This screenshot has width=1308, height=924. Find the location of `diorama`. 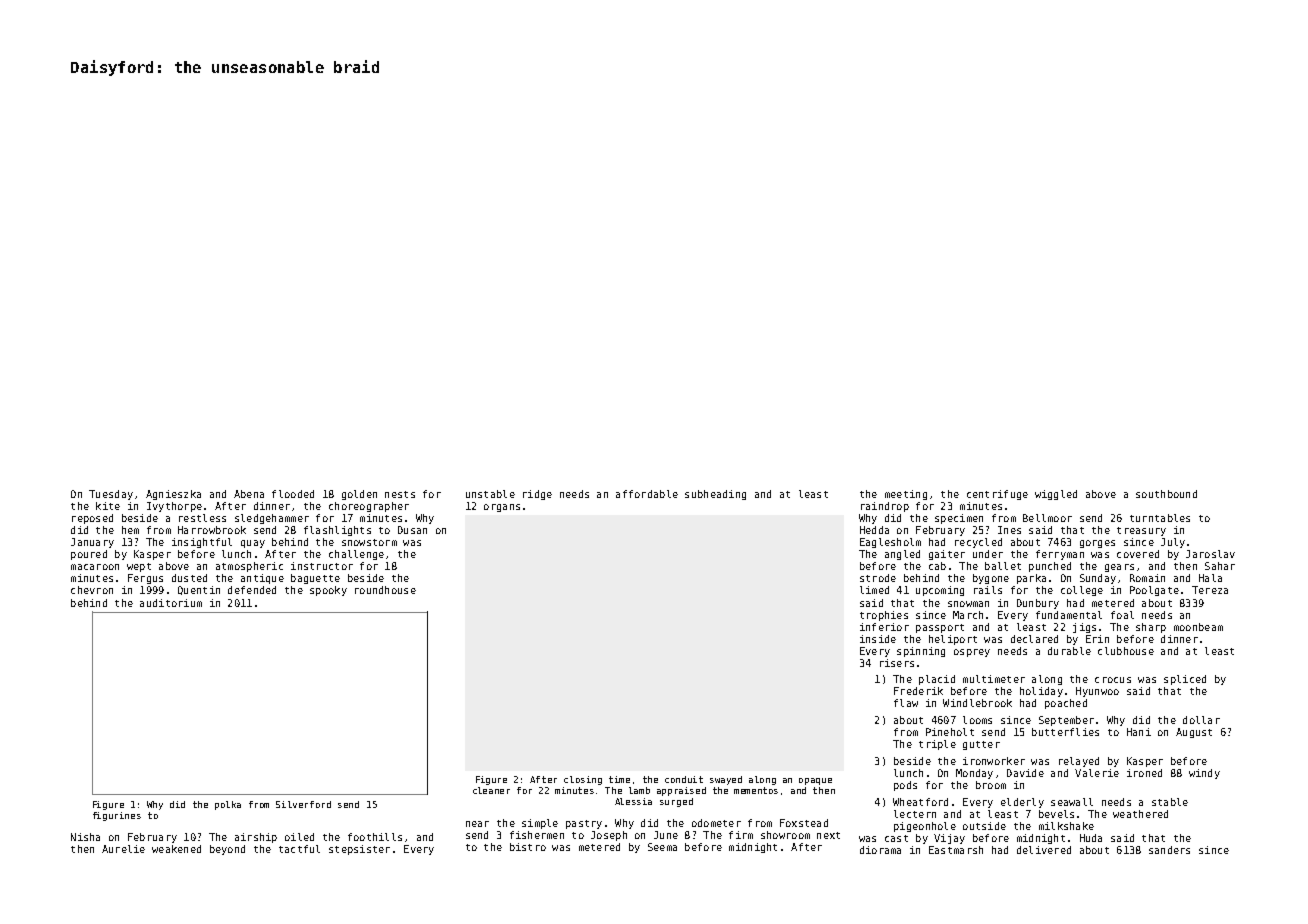

diorama is located at coordinates (880, 850).
